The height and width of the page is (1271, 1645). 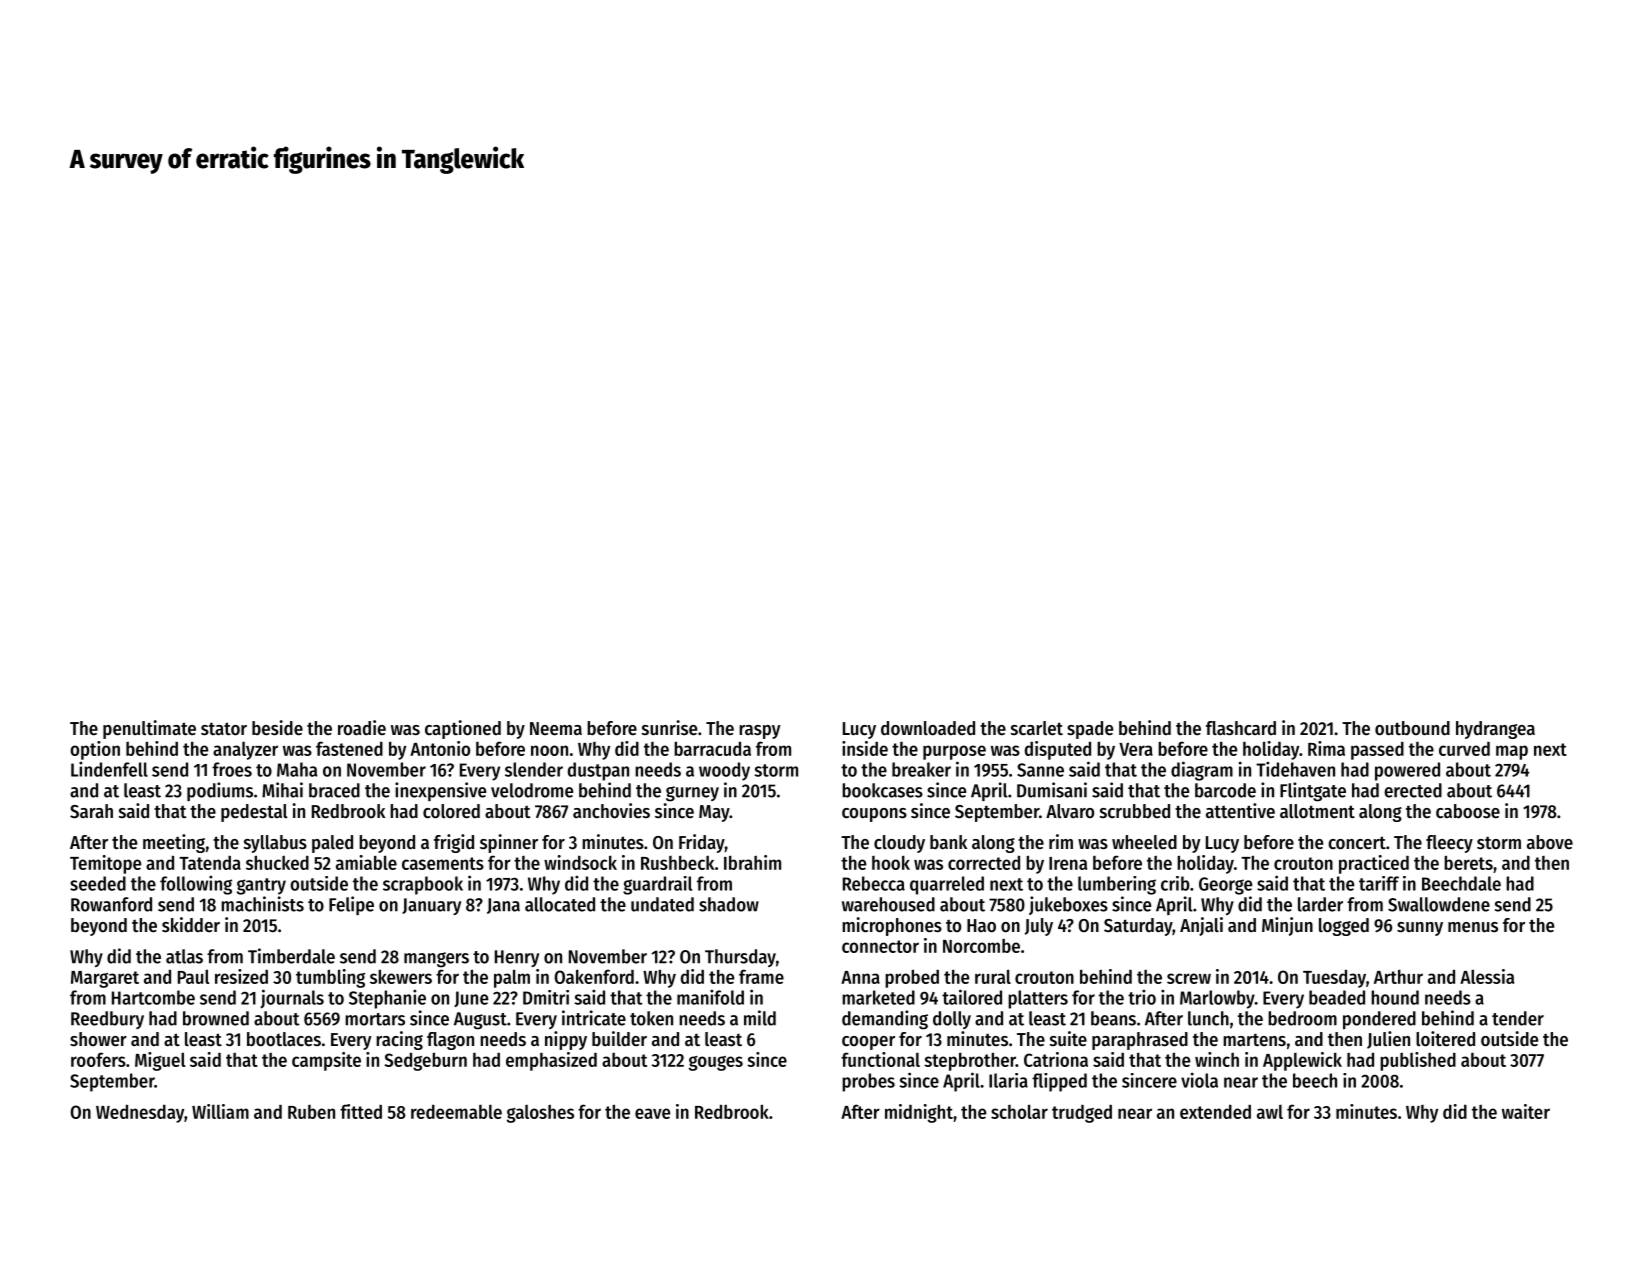 What do you see at coordinates (692, 794) in the page?
I see `gurney` at bounding box center [692, 794].
